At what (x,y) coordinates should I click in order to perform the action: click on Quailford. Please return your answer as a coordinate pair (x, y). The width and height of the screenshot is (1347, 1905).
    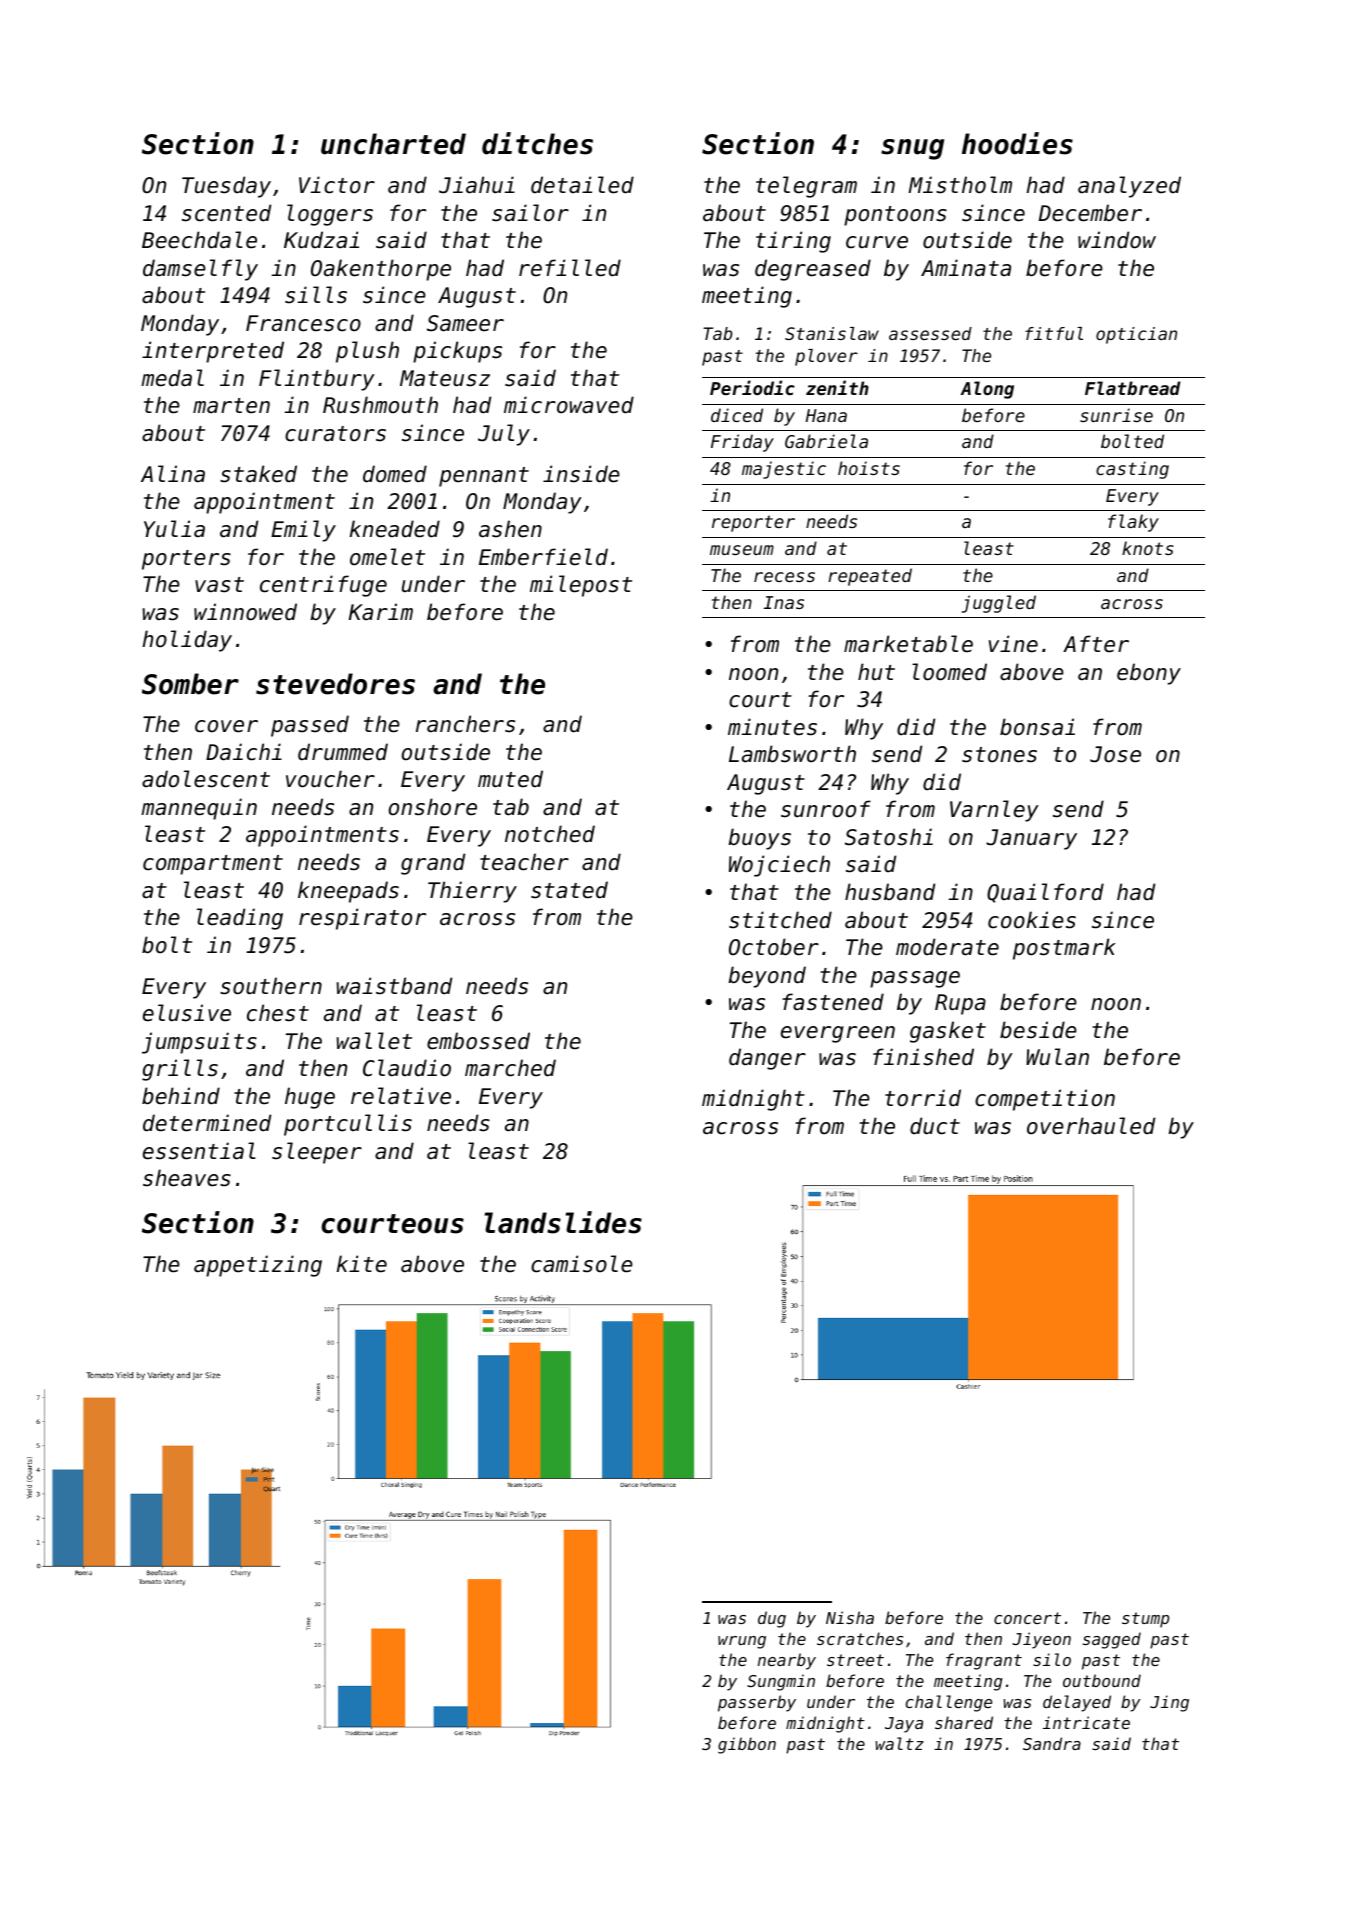
    Looking at the image, I should click on (1045, 893).
